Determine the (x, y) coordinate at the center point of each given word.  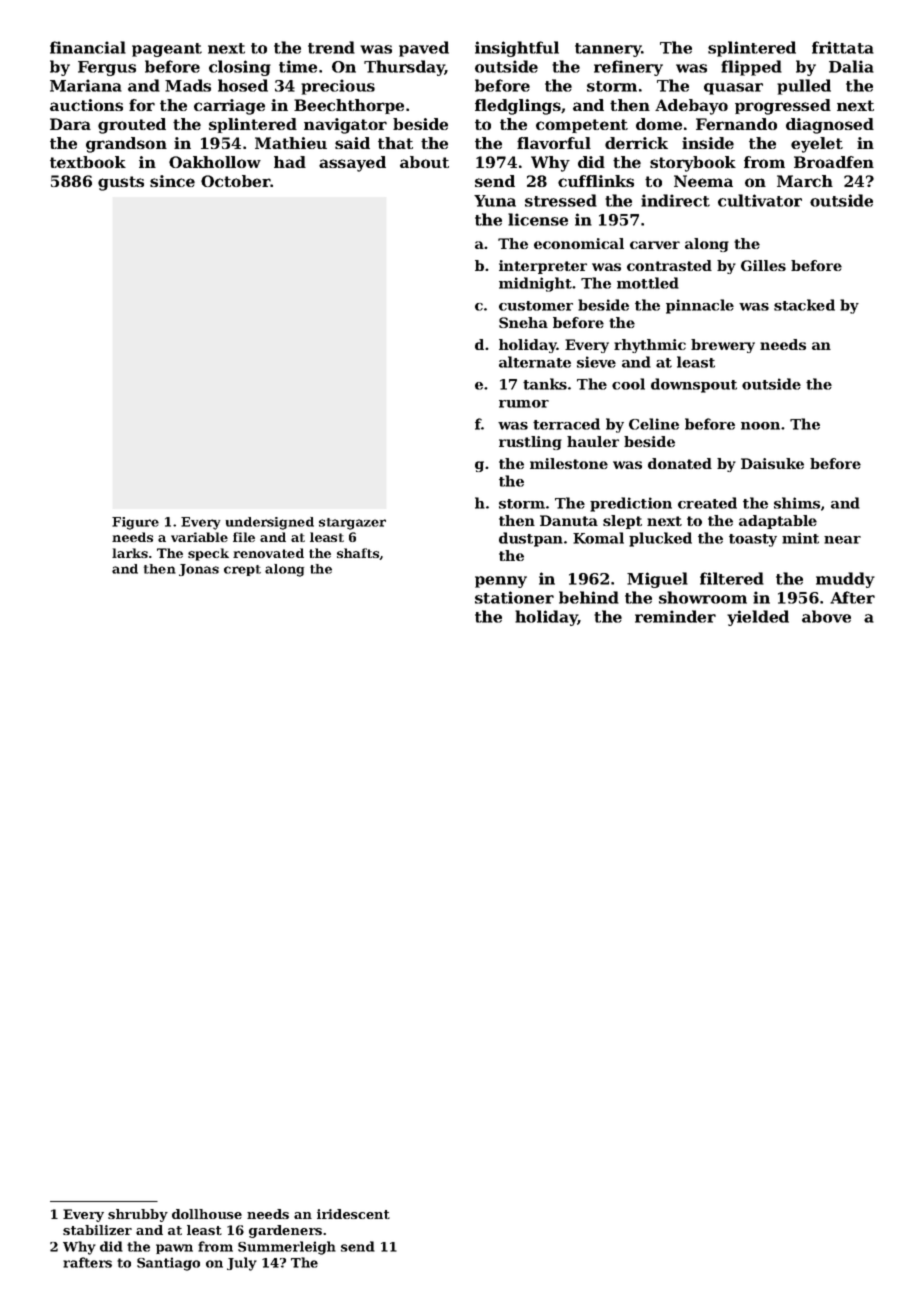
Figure (135, 523)
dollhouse (207, 1214)
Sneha (523, 322)
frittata (843, 47)
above (826, 616)
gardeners (285, 1231)
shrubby (138, 1215)
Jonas (199, 570)
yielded (758, 618)
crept (242, 570)
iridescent (353, 1214)
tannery (608, 50)
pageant (167, 50)
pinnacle (700, 306)
